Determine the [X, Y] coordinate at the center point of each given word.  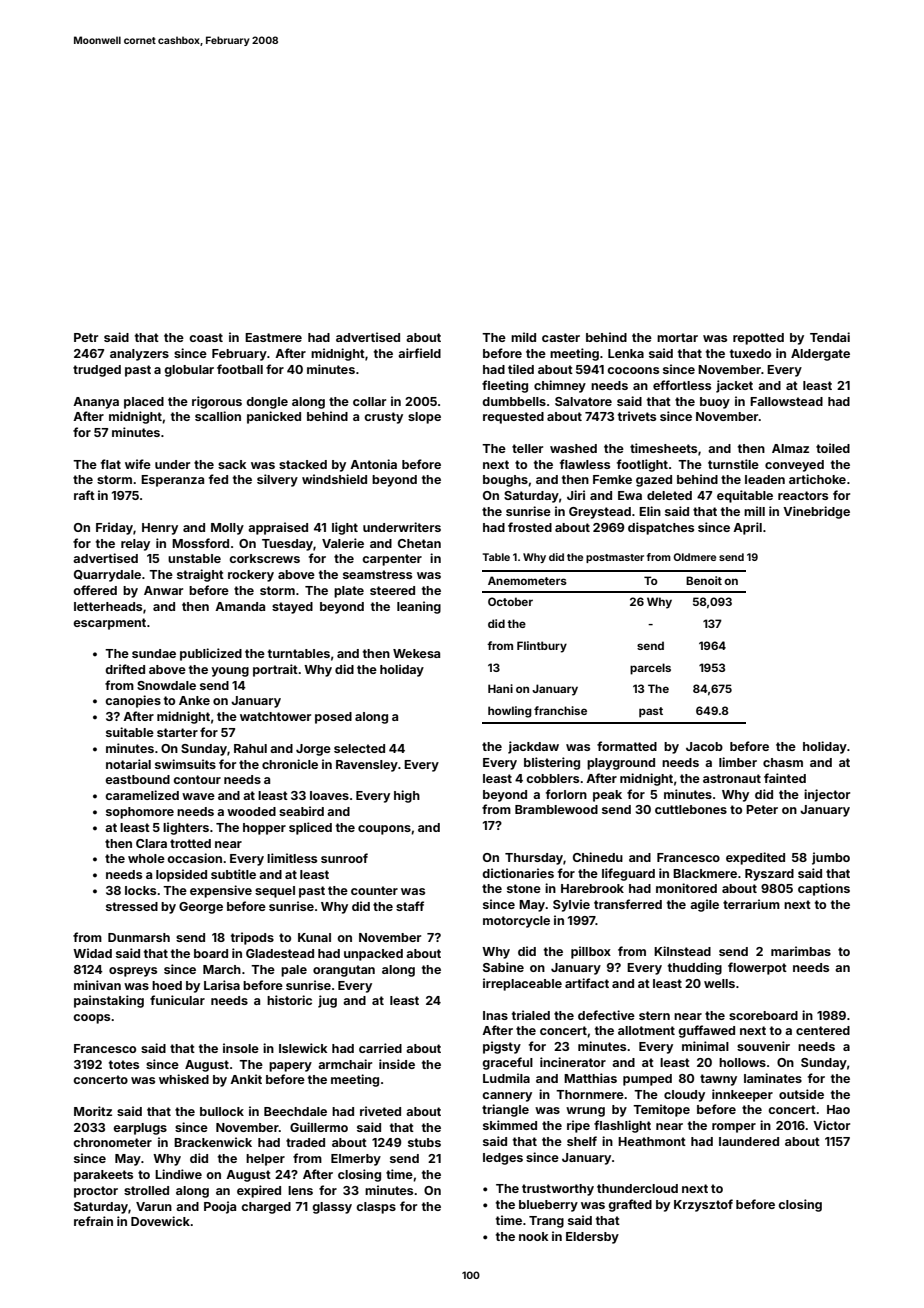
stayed [292, 608]
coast [206, 337]
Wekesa [416, 653]
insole [241, 1048]
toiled [833, 448]
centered [823, 1030]
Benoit [704, 580]
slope [424, 418]
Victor [831, 1125]
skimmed [510, 1125]
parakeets [103, 1176]
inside [397, 1064]
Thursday [534, 859]
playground [621, 764]
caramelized [142, 795]
